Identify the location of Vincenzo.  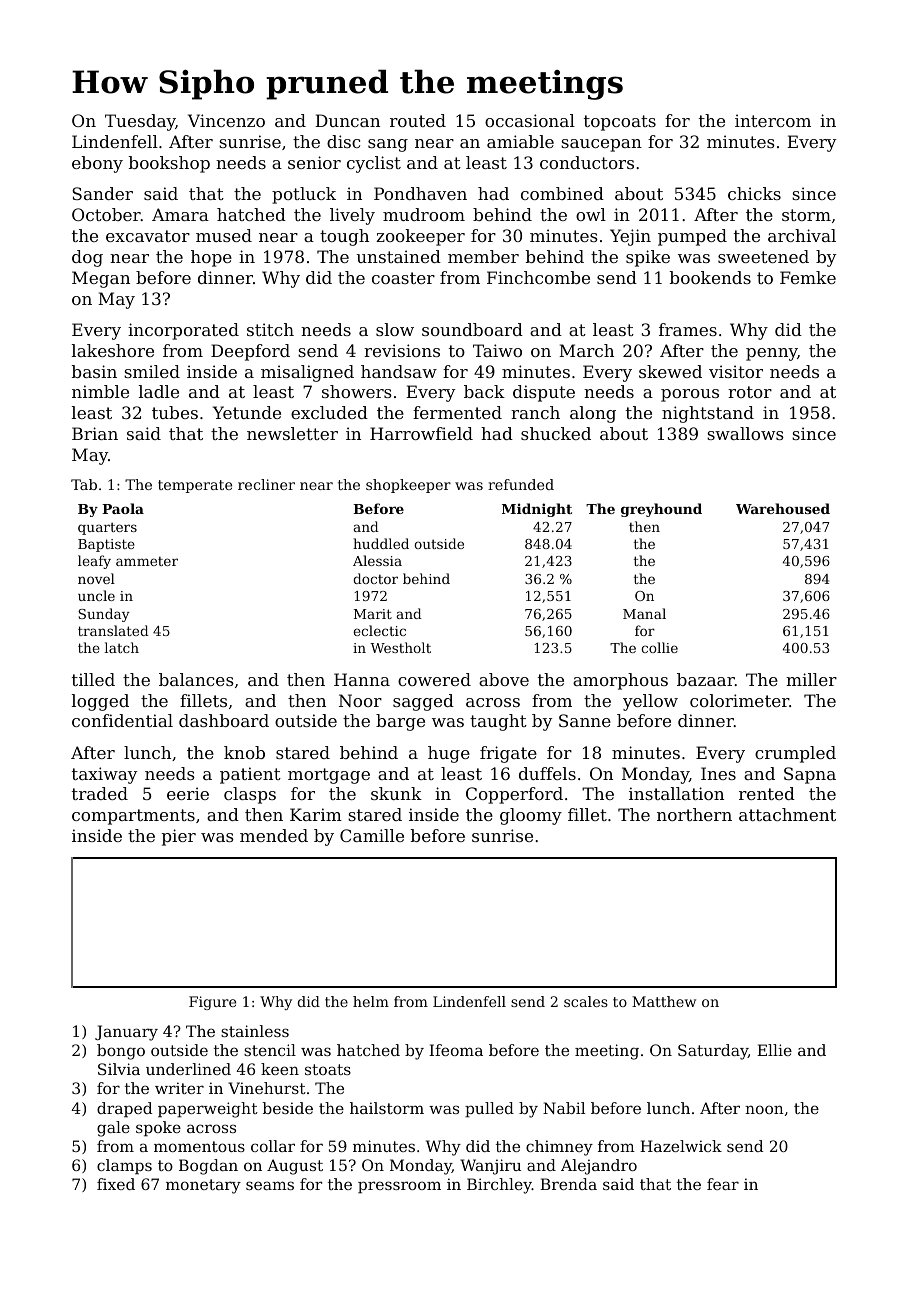
(226, 120).
